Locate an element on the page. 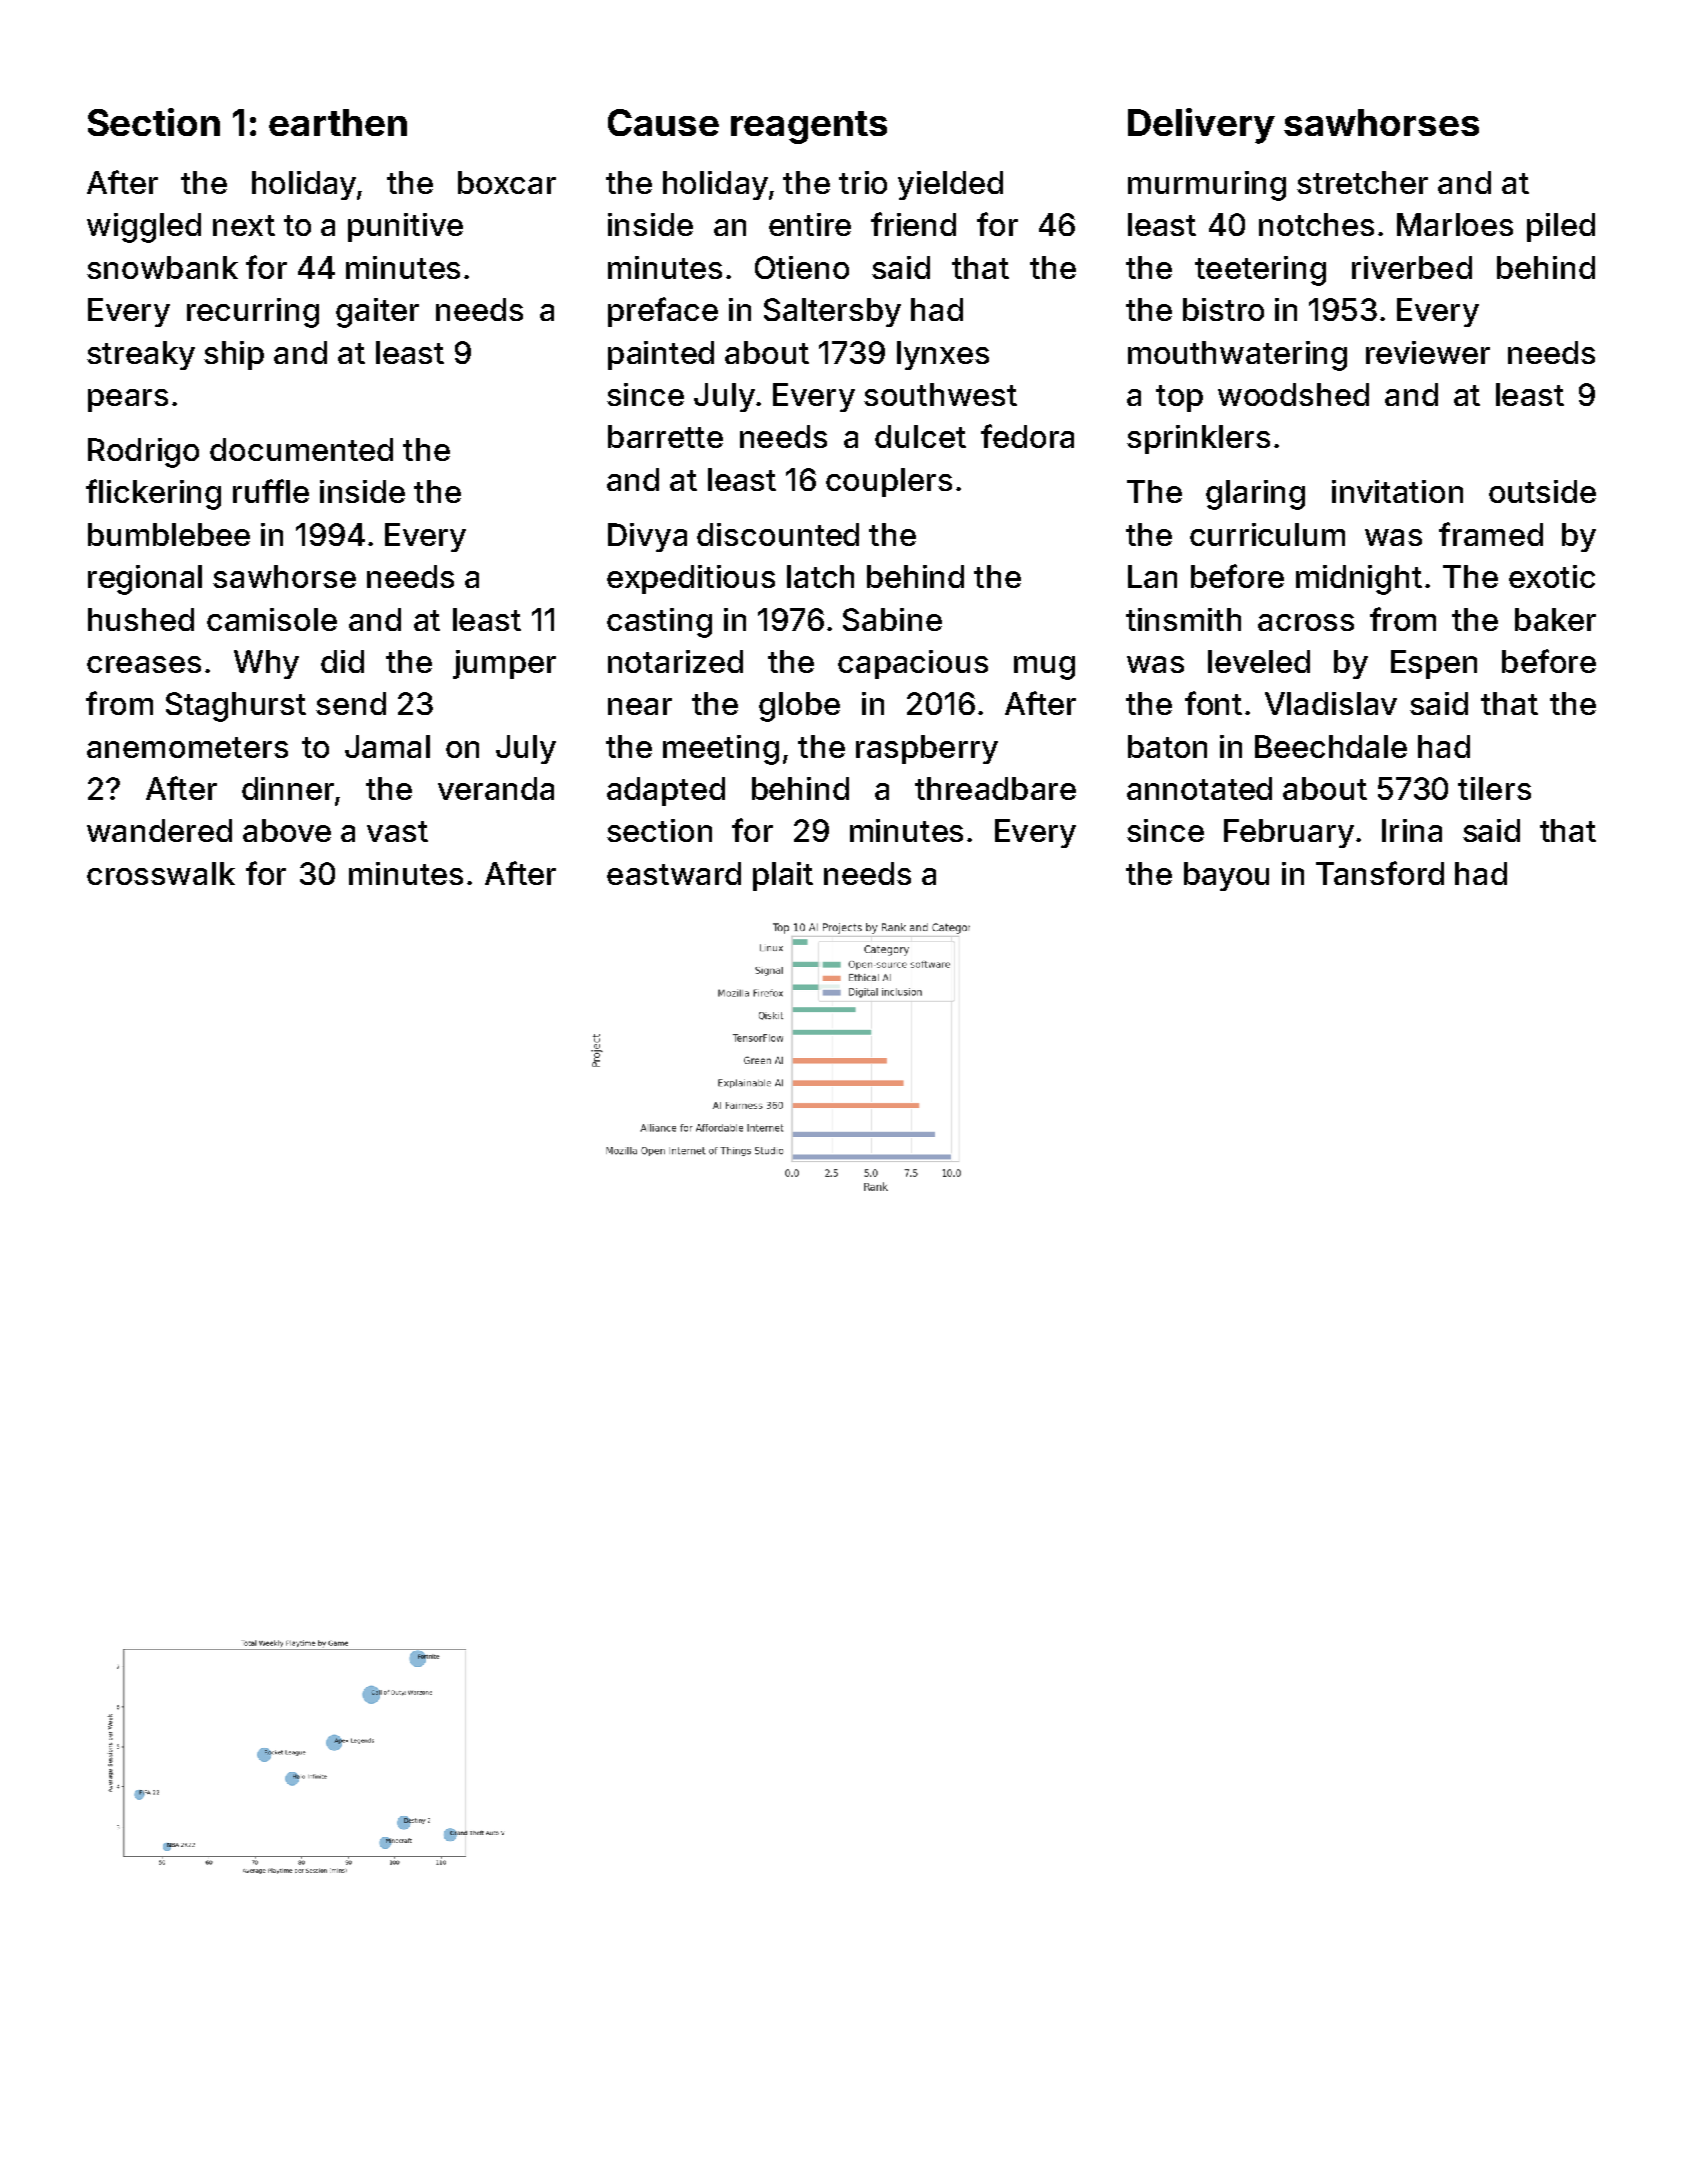 The image size is (1683, 2178). eastward is located at coordinates (674, 873).
